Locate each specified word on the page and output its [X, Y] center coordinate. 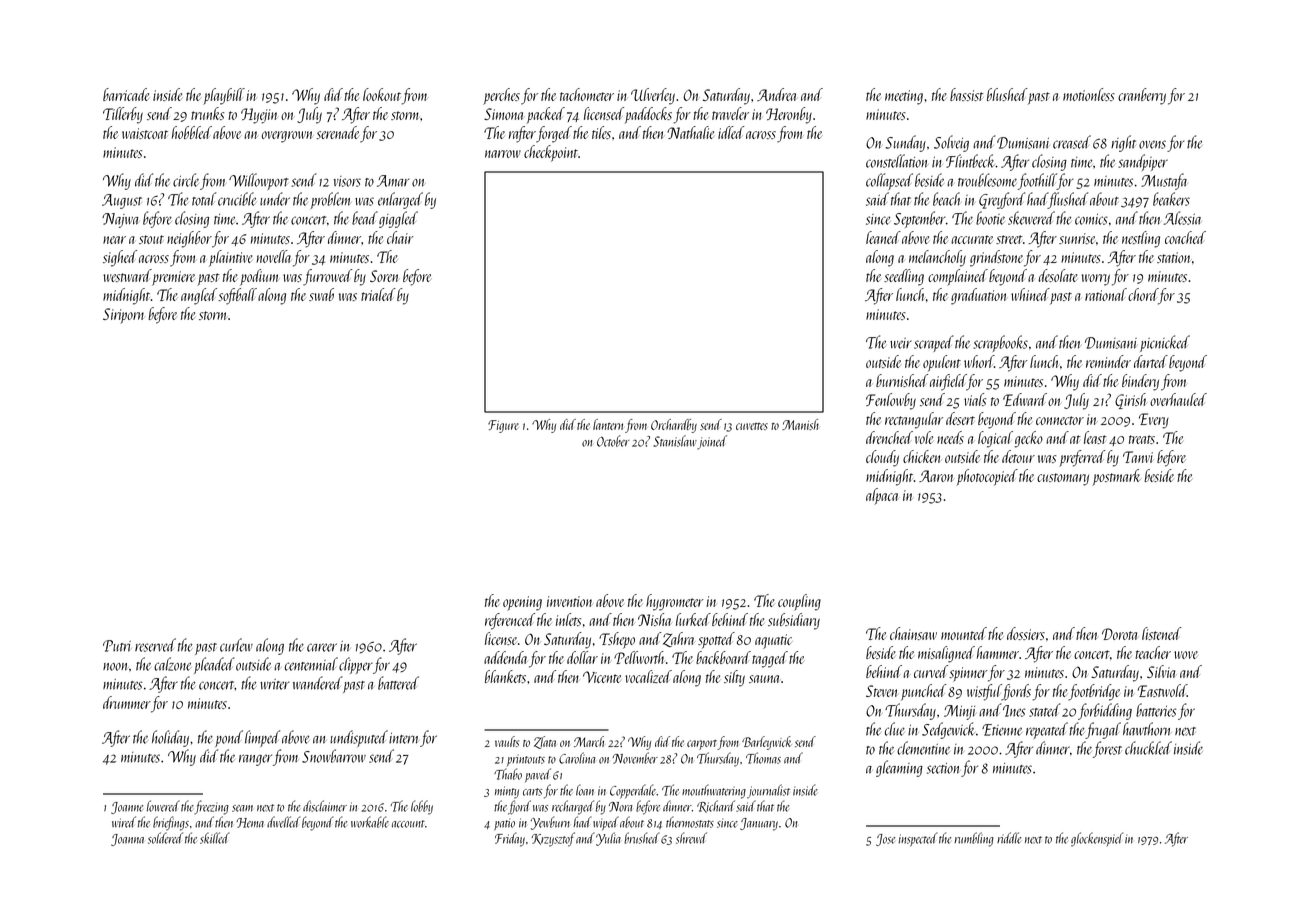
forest [1107, 749]
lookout [382, 94]
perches [501, 96]
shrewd [691, 838]
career [322, 647]
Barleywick [766, 743]
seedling [904, 277]
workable [370, 822]
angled [199, 296]
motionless [1089, 94]
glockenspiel [1097, 839]
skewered [1031, 218]
